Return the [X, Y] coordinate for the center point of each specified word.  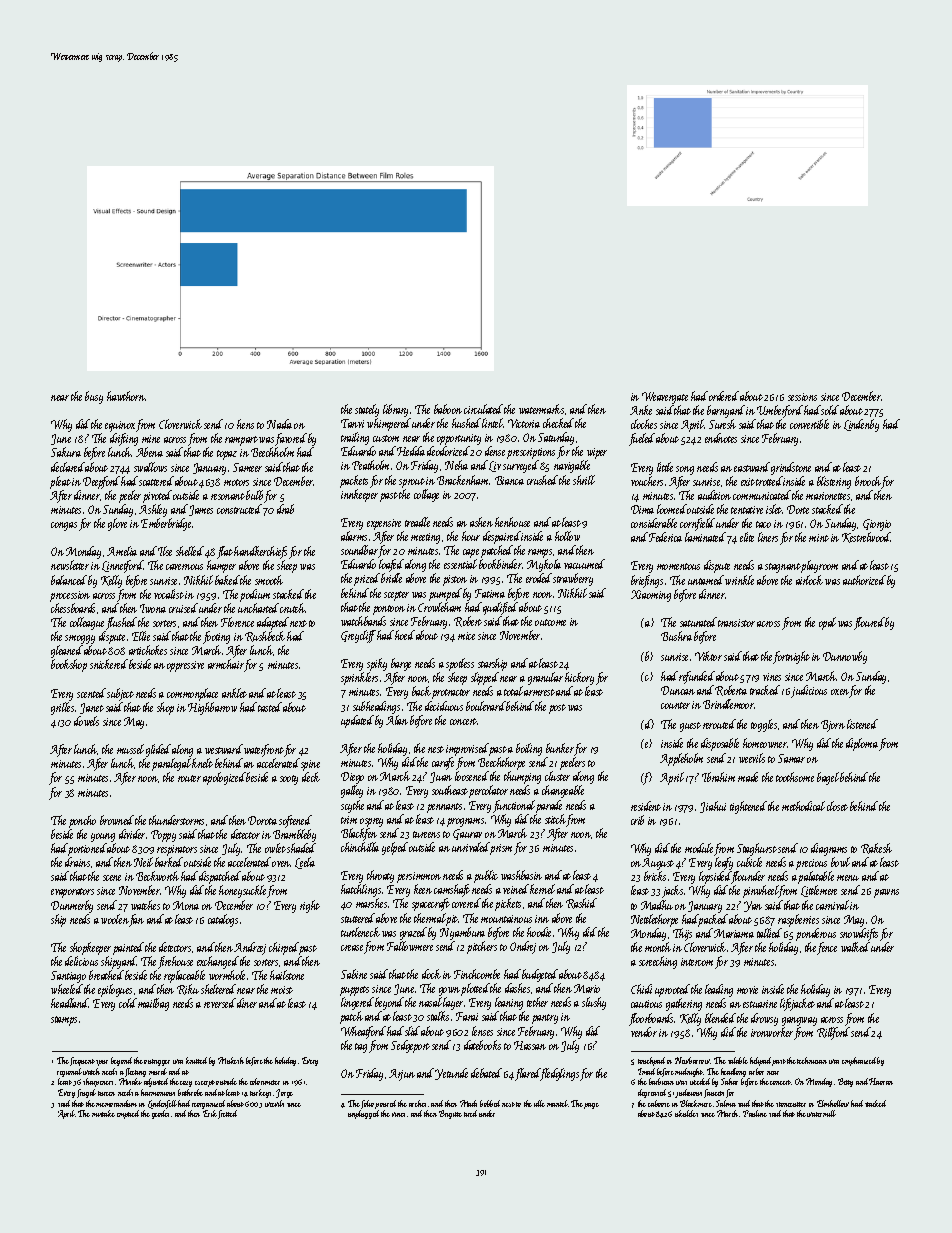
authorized [864, 580]
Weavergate [665, 398]
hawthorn [126, 396]
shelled [190, 551]
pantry [545, 1019]
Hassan [530, 1045]
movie [747, 990]
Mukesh [231, 1060]
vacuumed [584, 564]
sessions [802, 397]
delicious [81, 961]
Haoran [881, 1081]
